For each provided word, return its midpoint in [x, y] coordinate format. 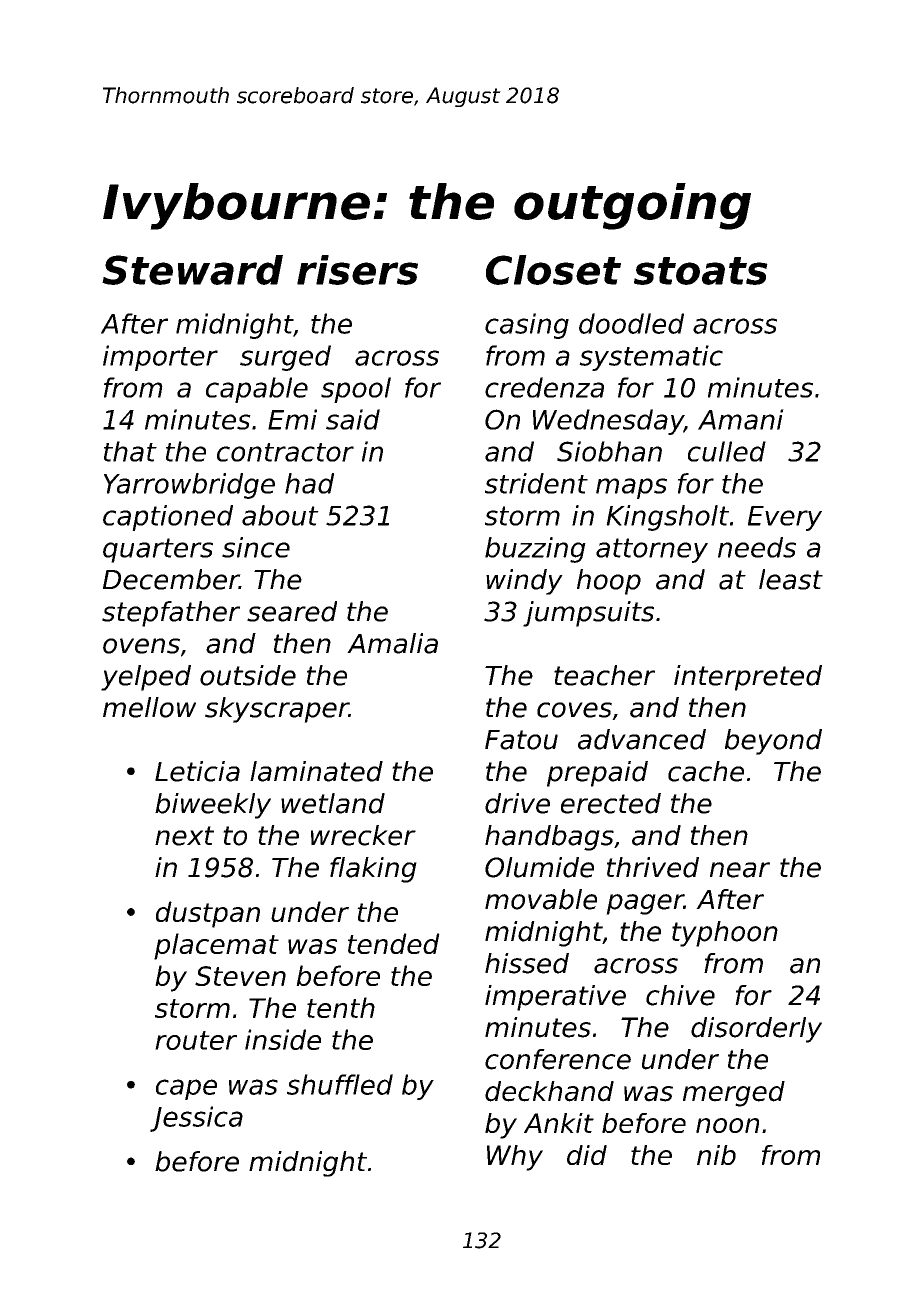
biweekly [213, 806]
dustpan [208, 914]
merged [734, 1094]
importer [160, 358]
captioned [168, 518]
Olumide [539, 867]
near [740, 870]
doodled [631, 323]
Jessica [196, 1119]
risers [357, 270]
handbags [549, 838]
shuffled [340, 1084]
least [791, 579]
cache [706, 771]
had [309, 483]
